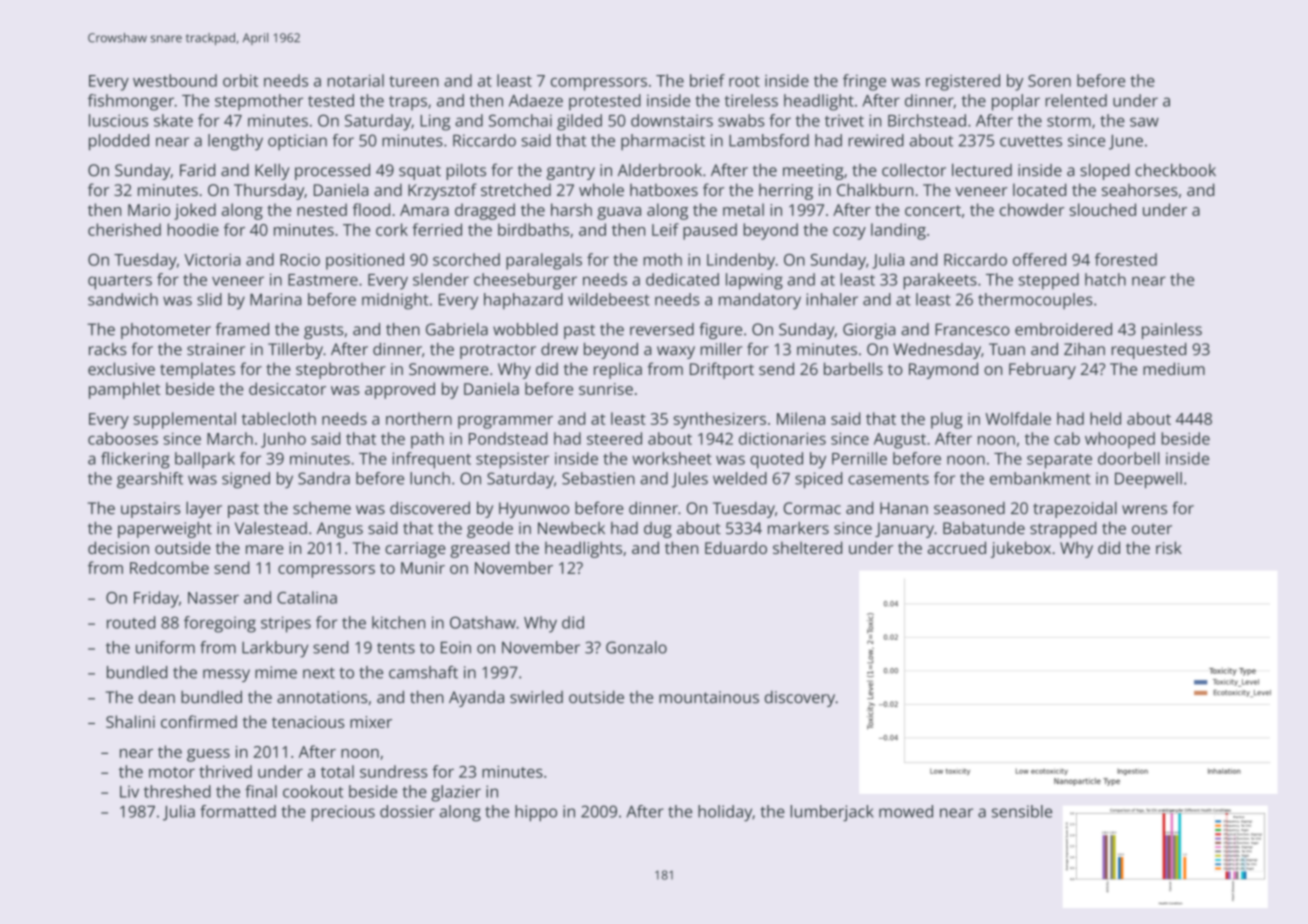 Image resolution: width=1308 pixels, height=924 pixels. Describe the element at coordinates (1016, 102) in the screenshot. I see `poplar` at that location.
